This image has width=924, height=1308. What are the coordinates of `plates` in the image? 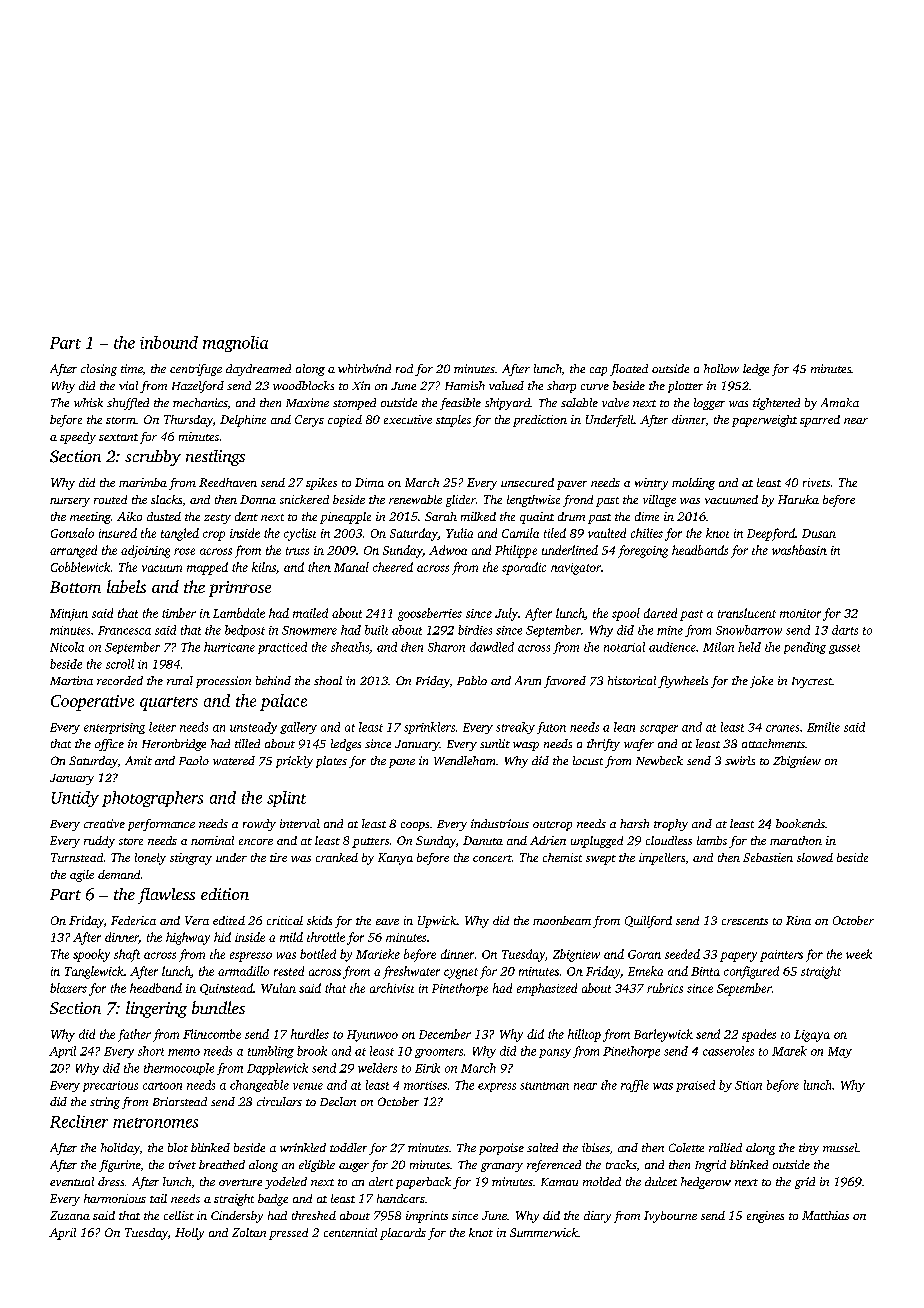 It's located at (331, 762).
